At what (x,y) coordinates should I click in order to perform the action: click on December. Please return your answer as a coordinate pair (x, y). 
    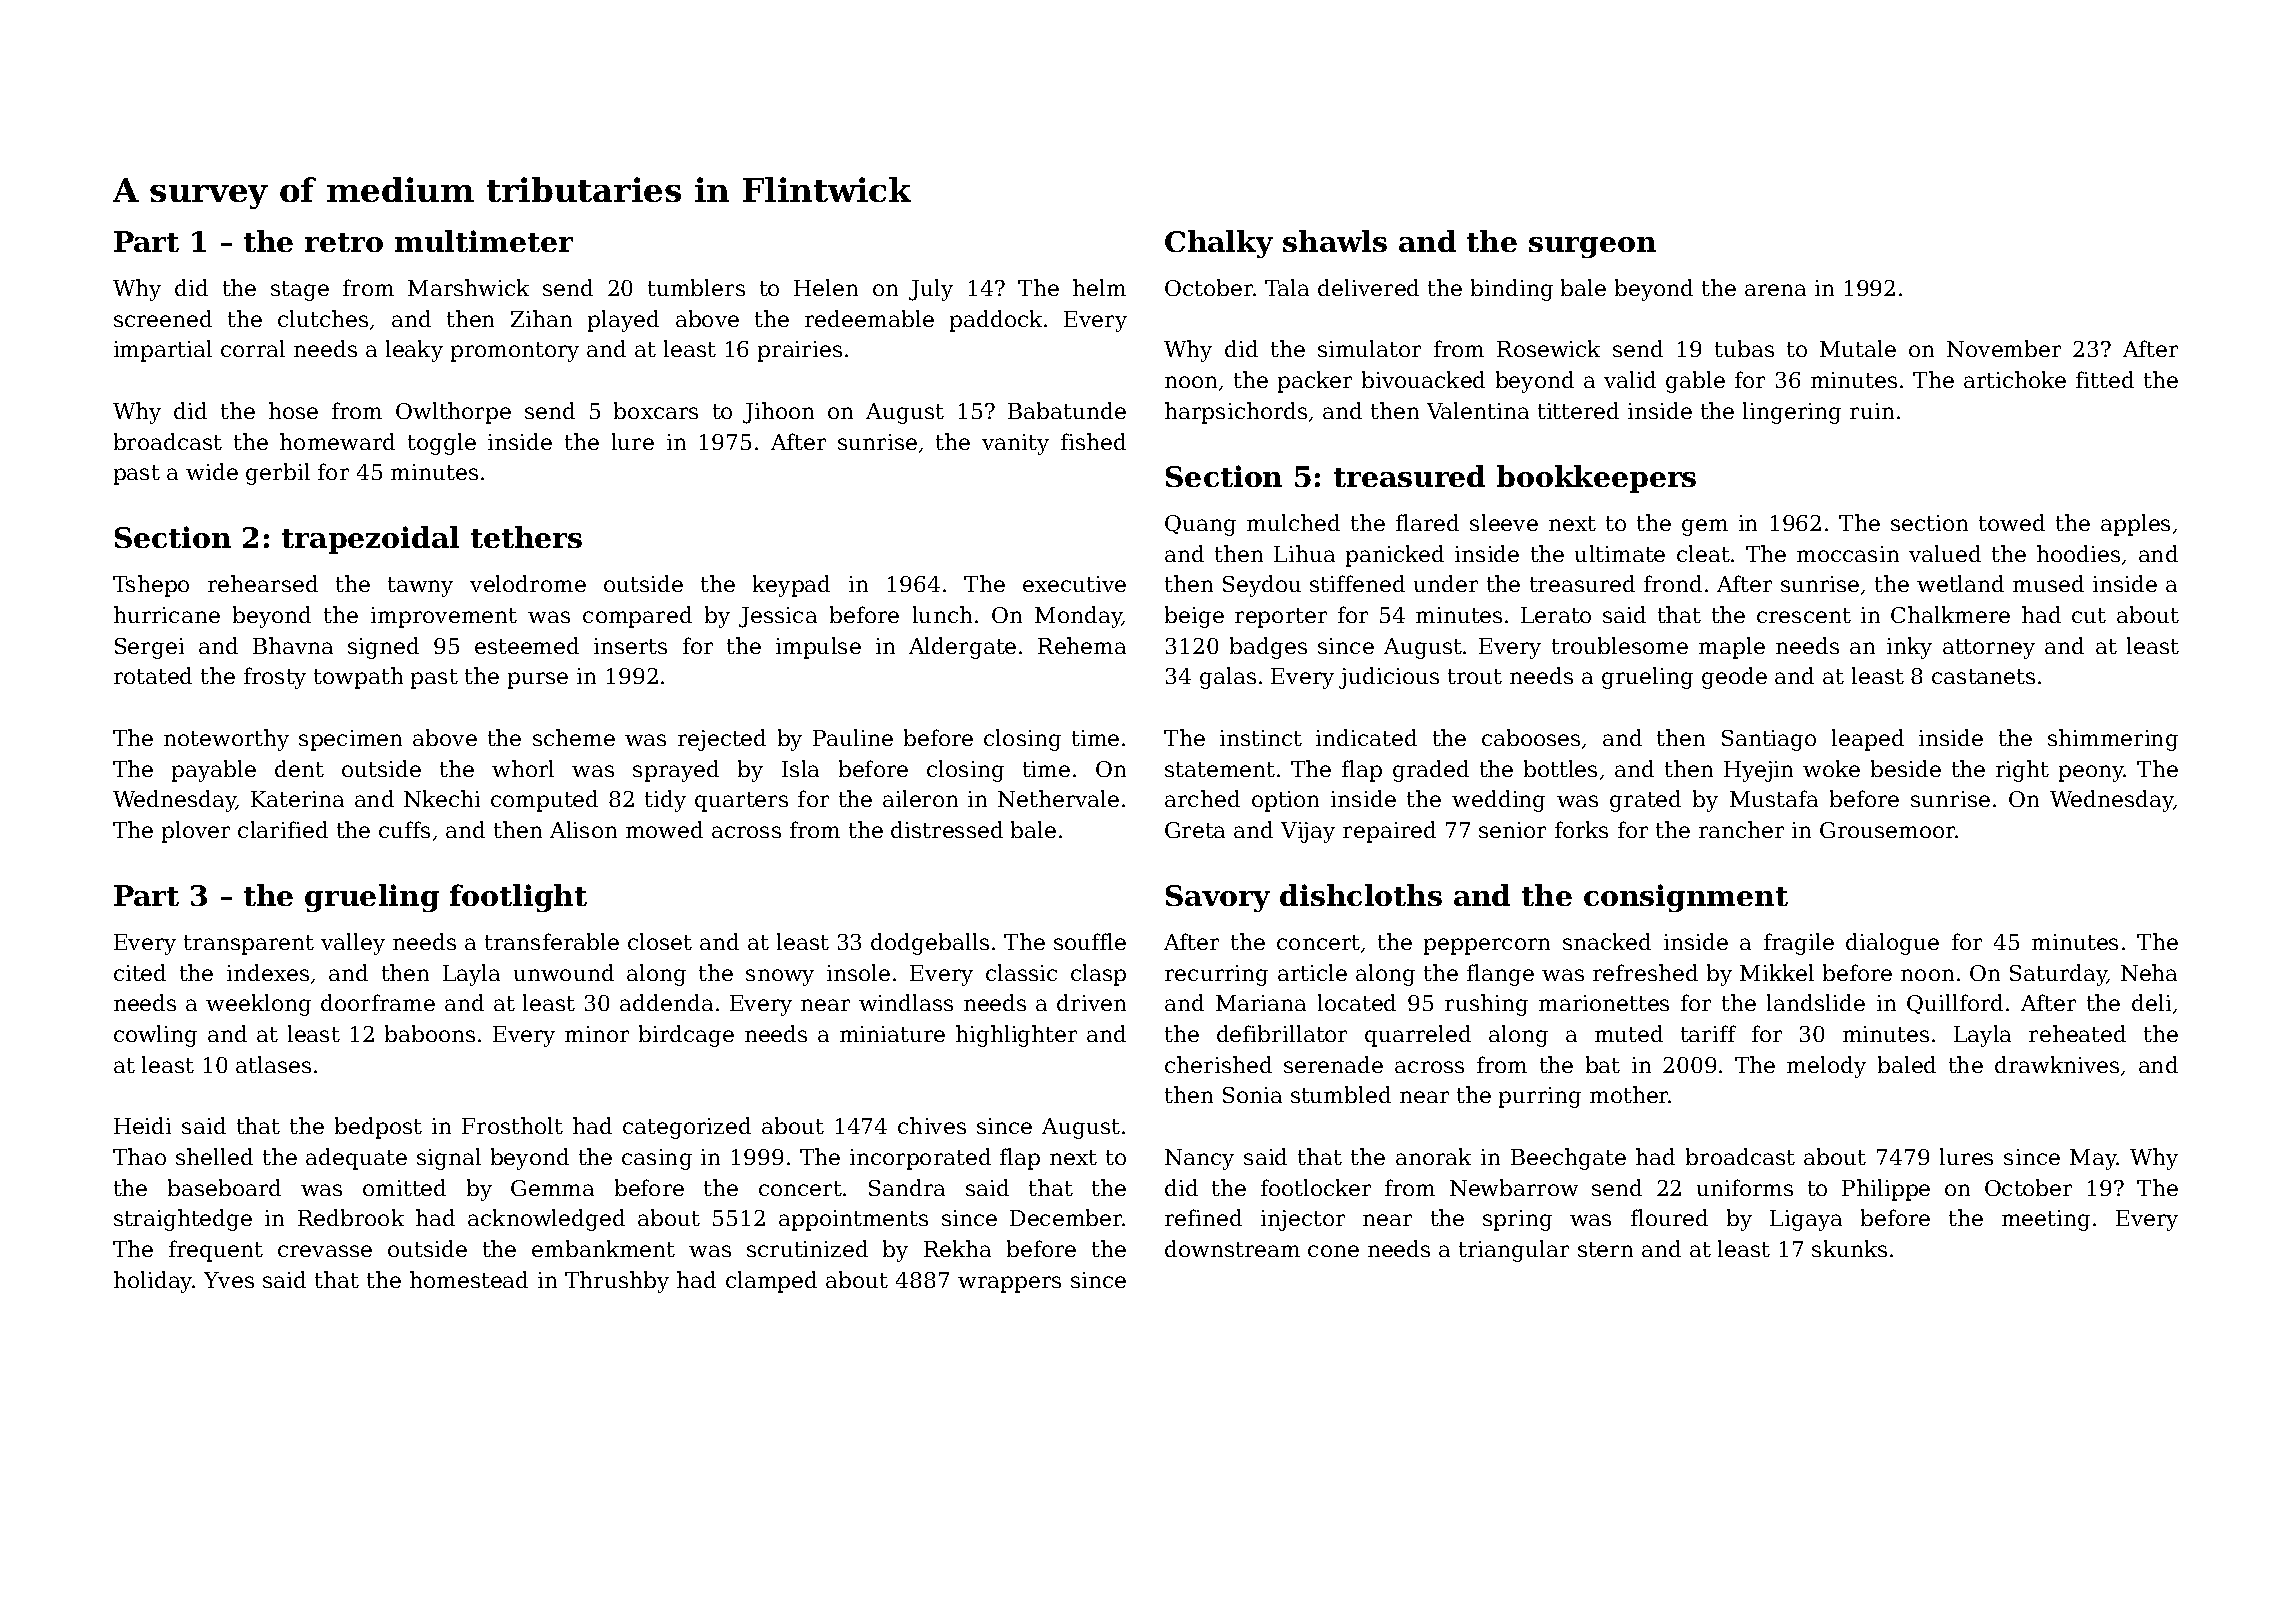
    Looking at the image, I should click on (1066, 1217).
